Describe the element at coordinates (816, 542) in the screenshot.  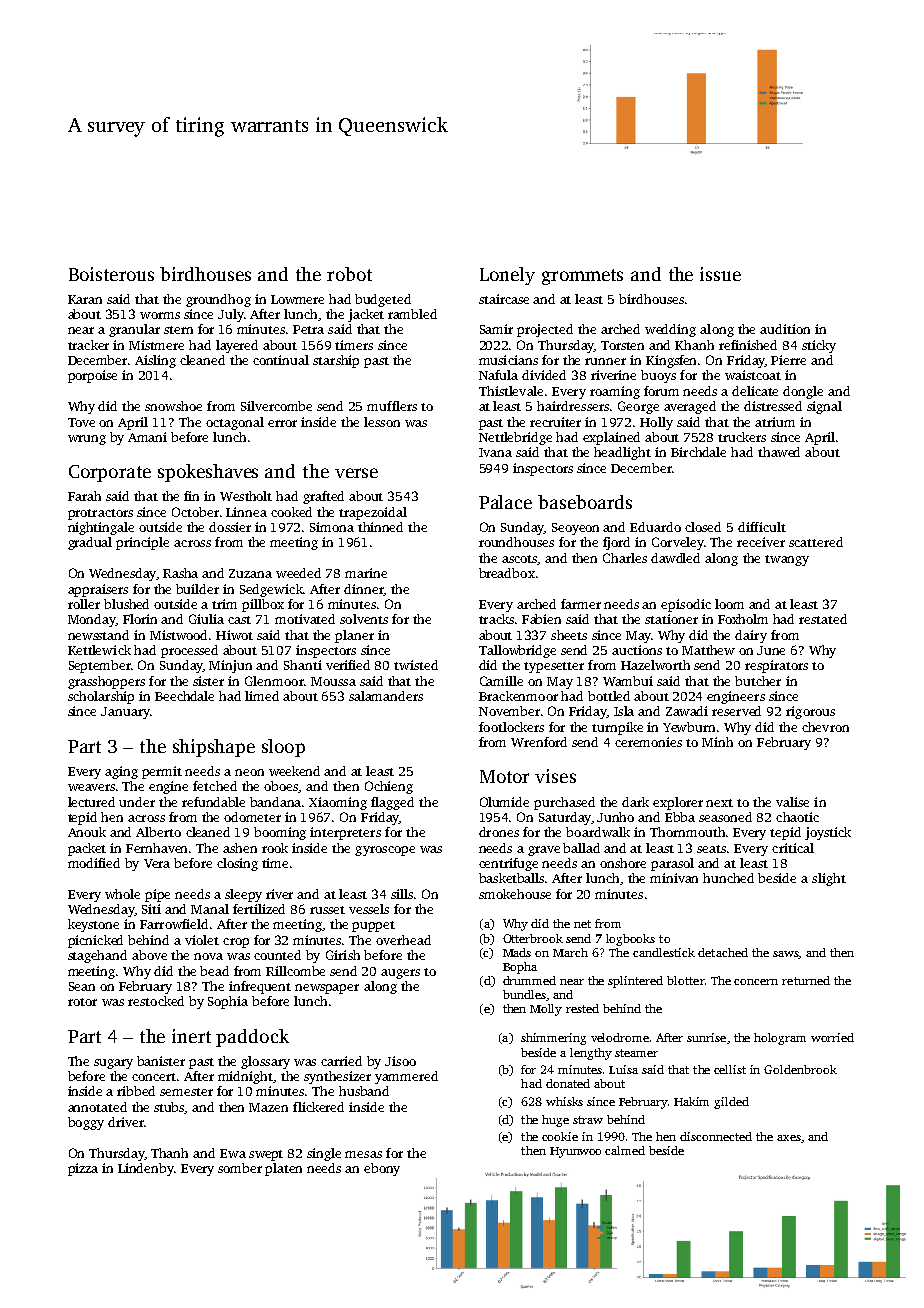
I see `scattered` at that location.
